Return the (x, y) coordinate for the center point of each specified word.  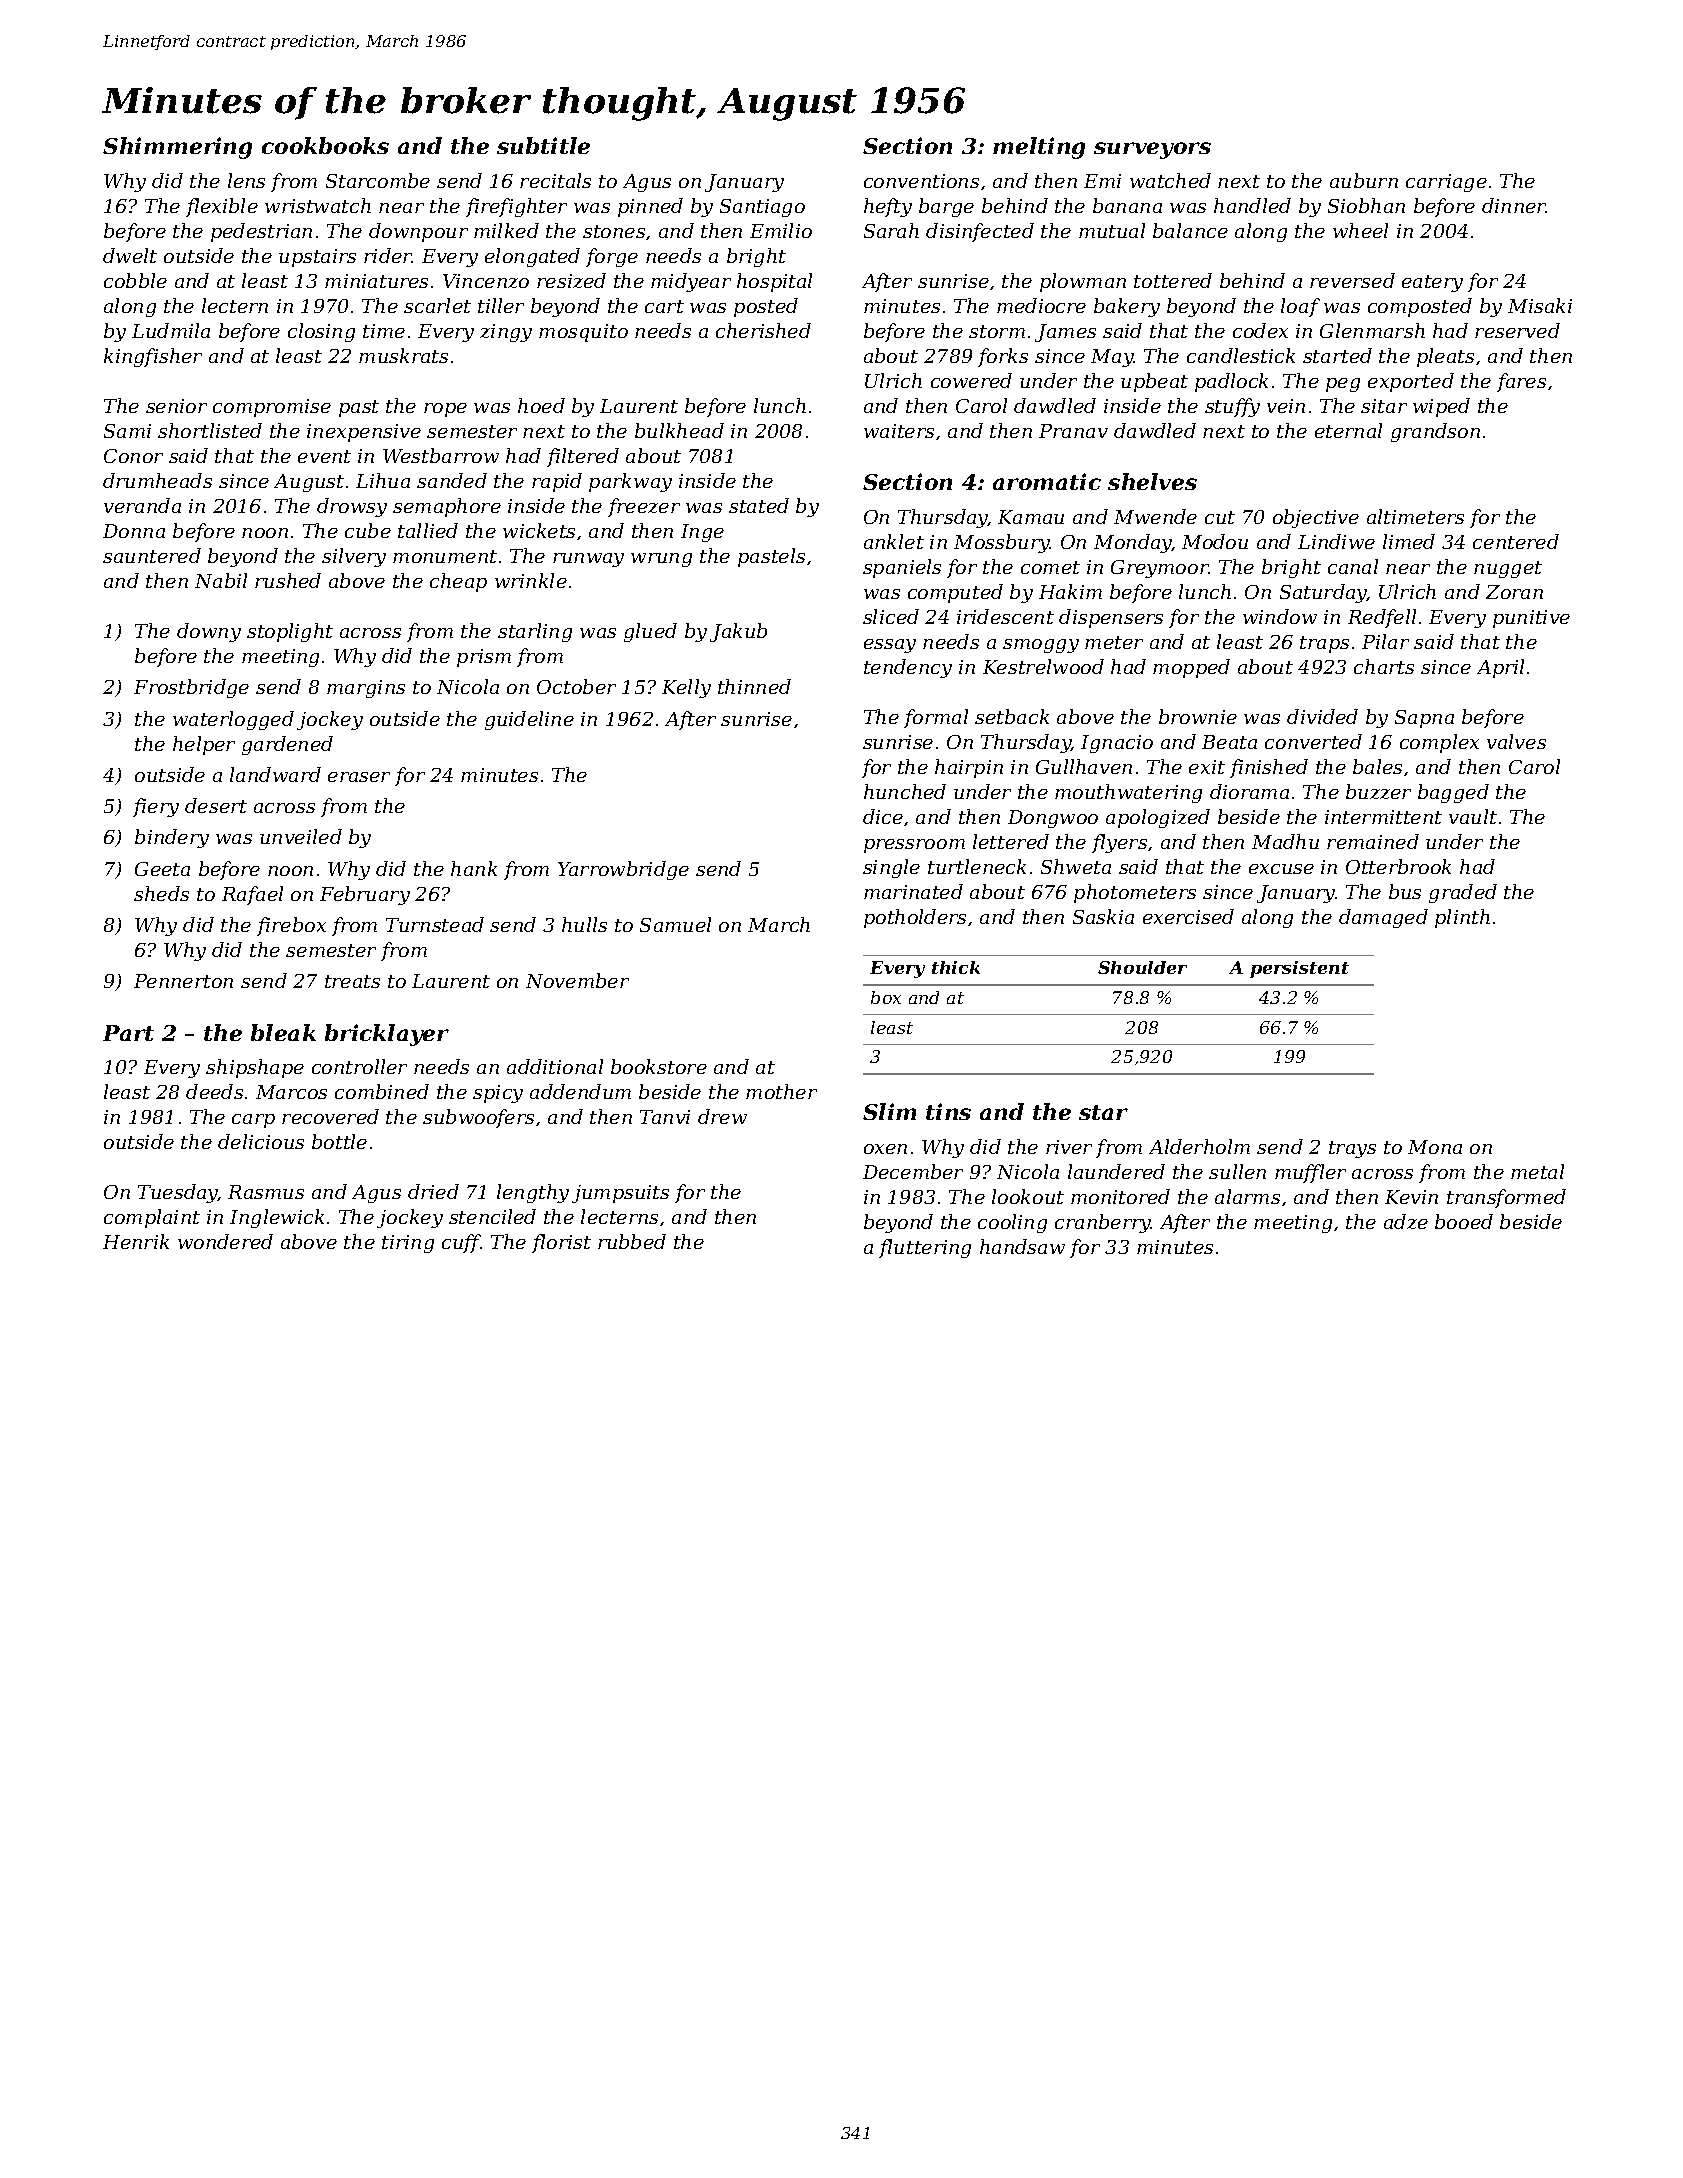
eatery (1432, 283)
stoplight (290, 632)
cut (1220, 517)
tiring (408, 1244)
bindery (172, 838)
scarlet (437, 305)
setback (1012, 716)
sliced (891, 616)
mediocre (1041, 305)
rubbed (632, 1241)
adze (1406, 1221)
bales (1377, 766)
